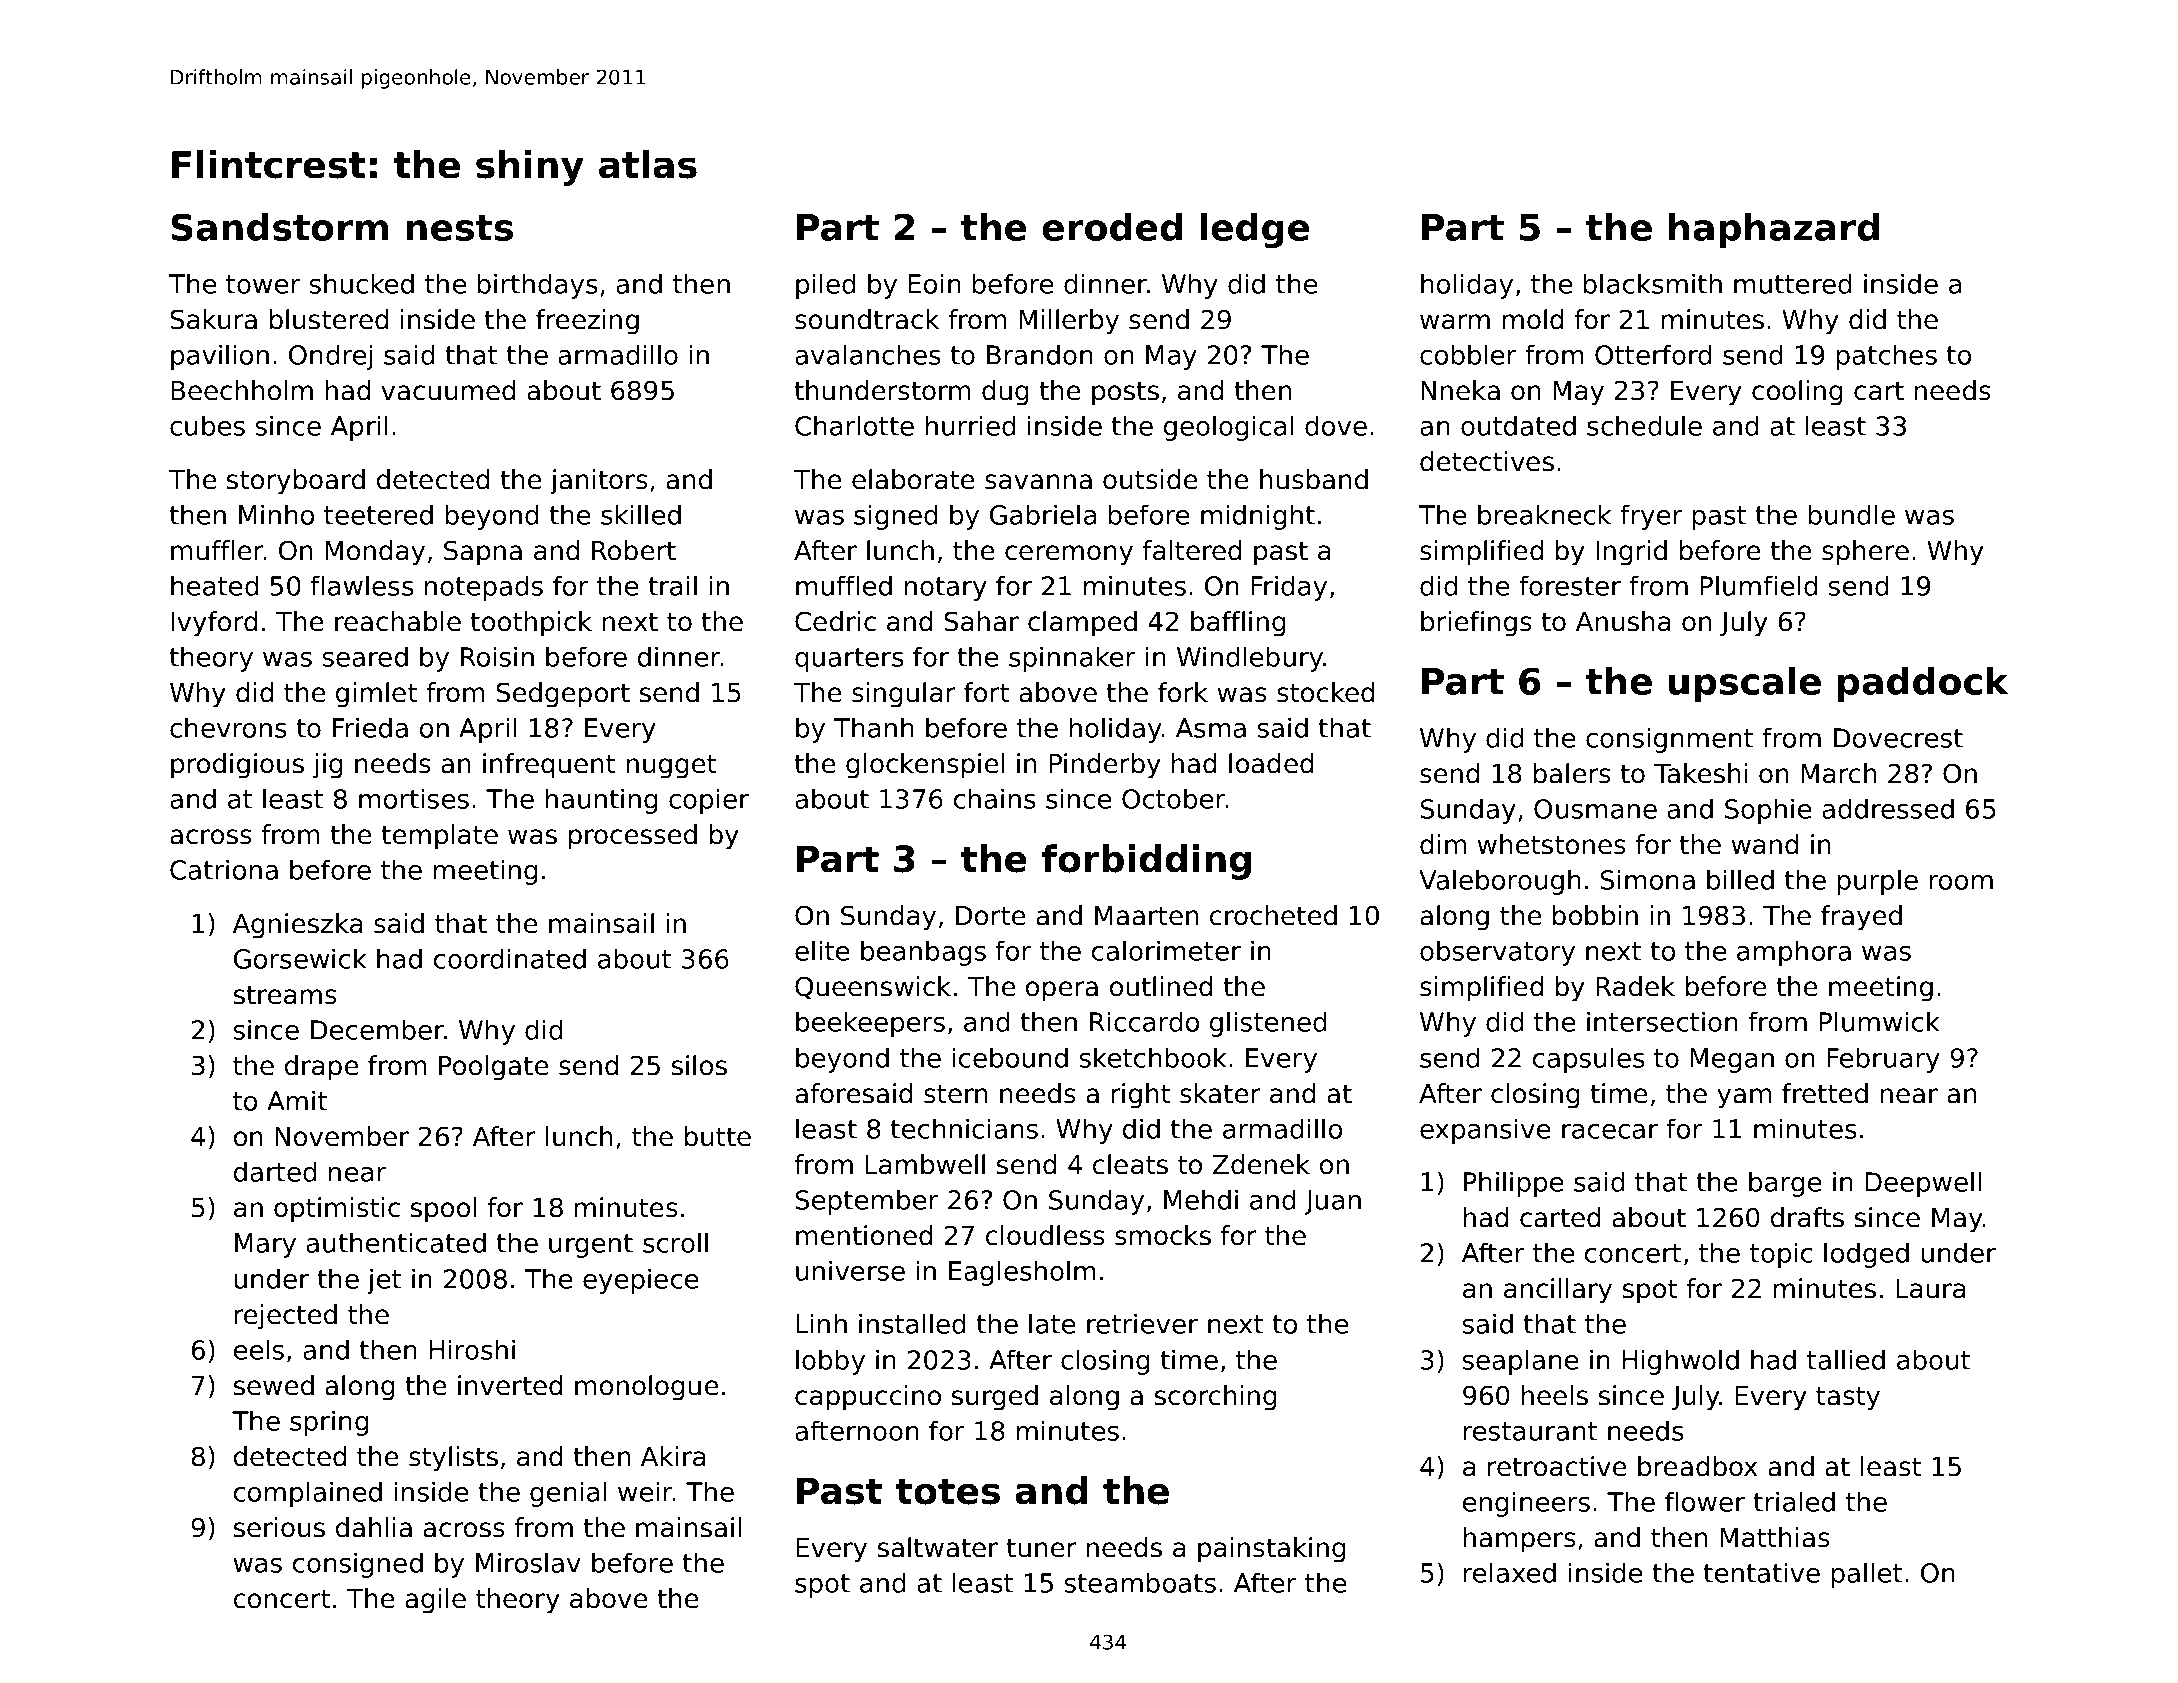 This document has width=2178, height=1683. I want to click on Amit, so click(297, 1100).
